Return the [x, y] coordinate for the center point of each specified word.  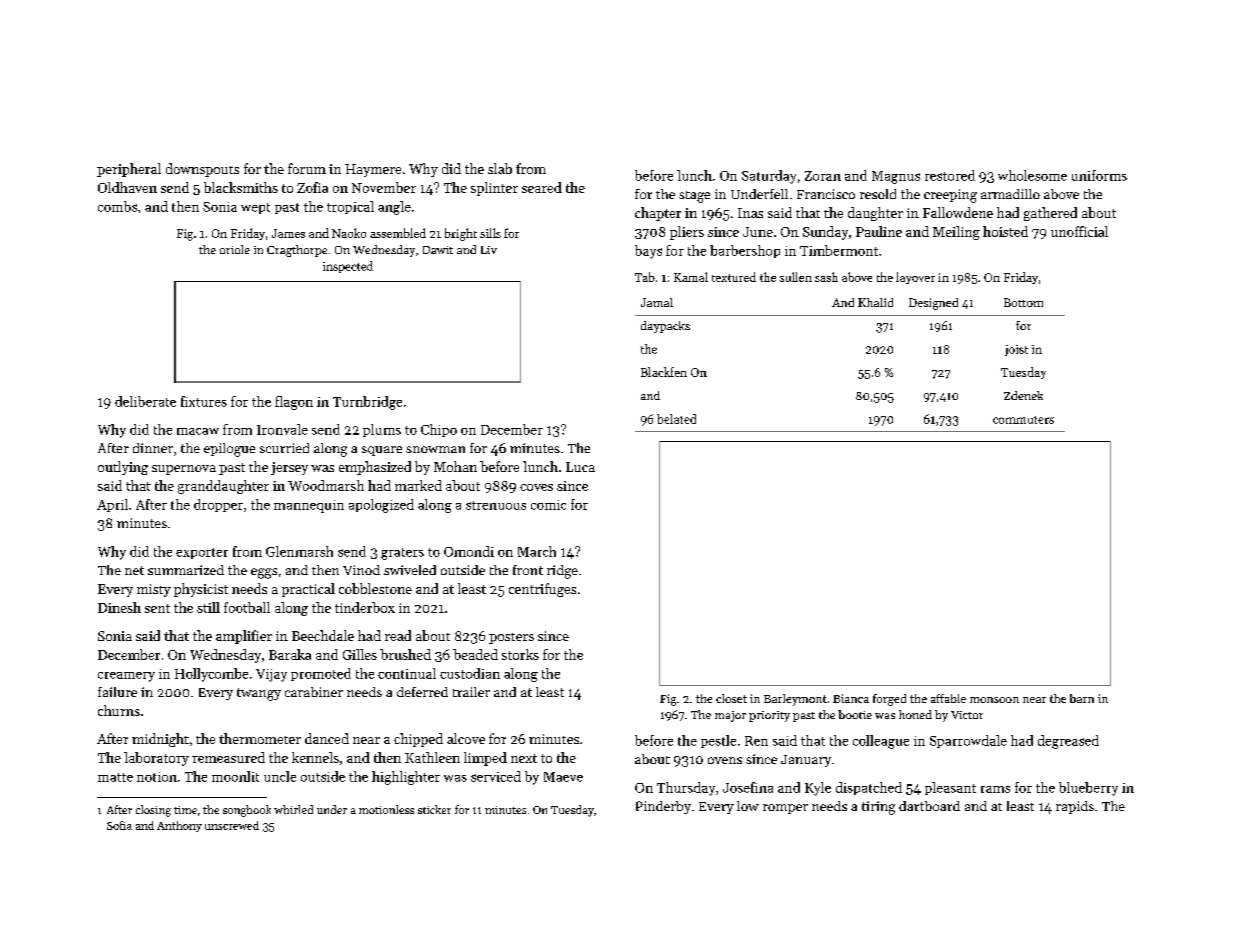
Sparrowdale [968, 741]
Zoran [823, 176]
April [112, 505]
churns [119, 710]
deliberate [145, 401]
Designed [933, 304]
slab [500, 168]
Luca [580, 467]
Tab [645, 277]
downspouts [202, 170]
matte [115, 777]
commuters [1023, 420]
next [524, 758]
